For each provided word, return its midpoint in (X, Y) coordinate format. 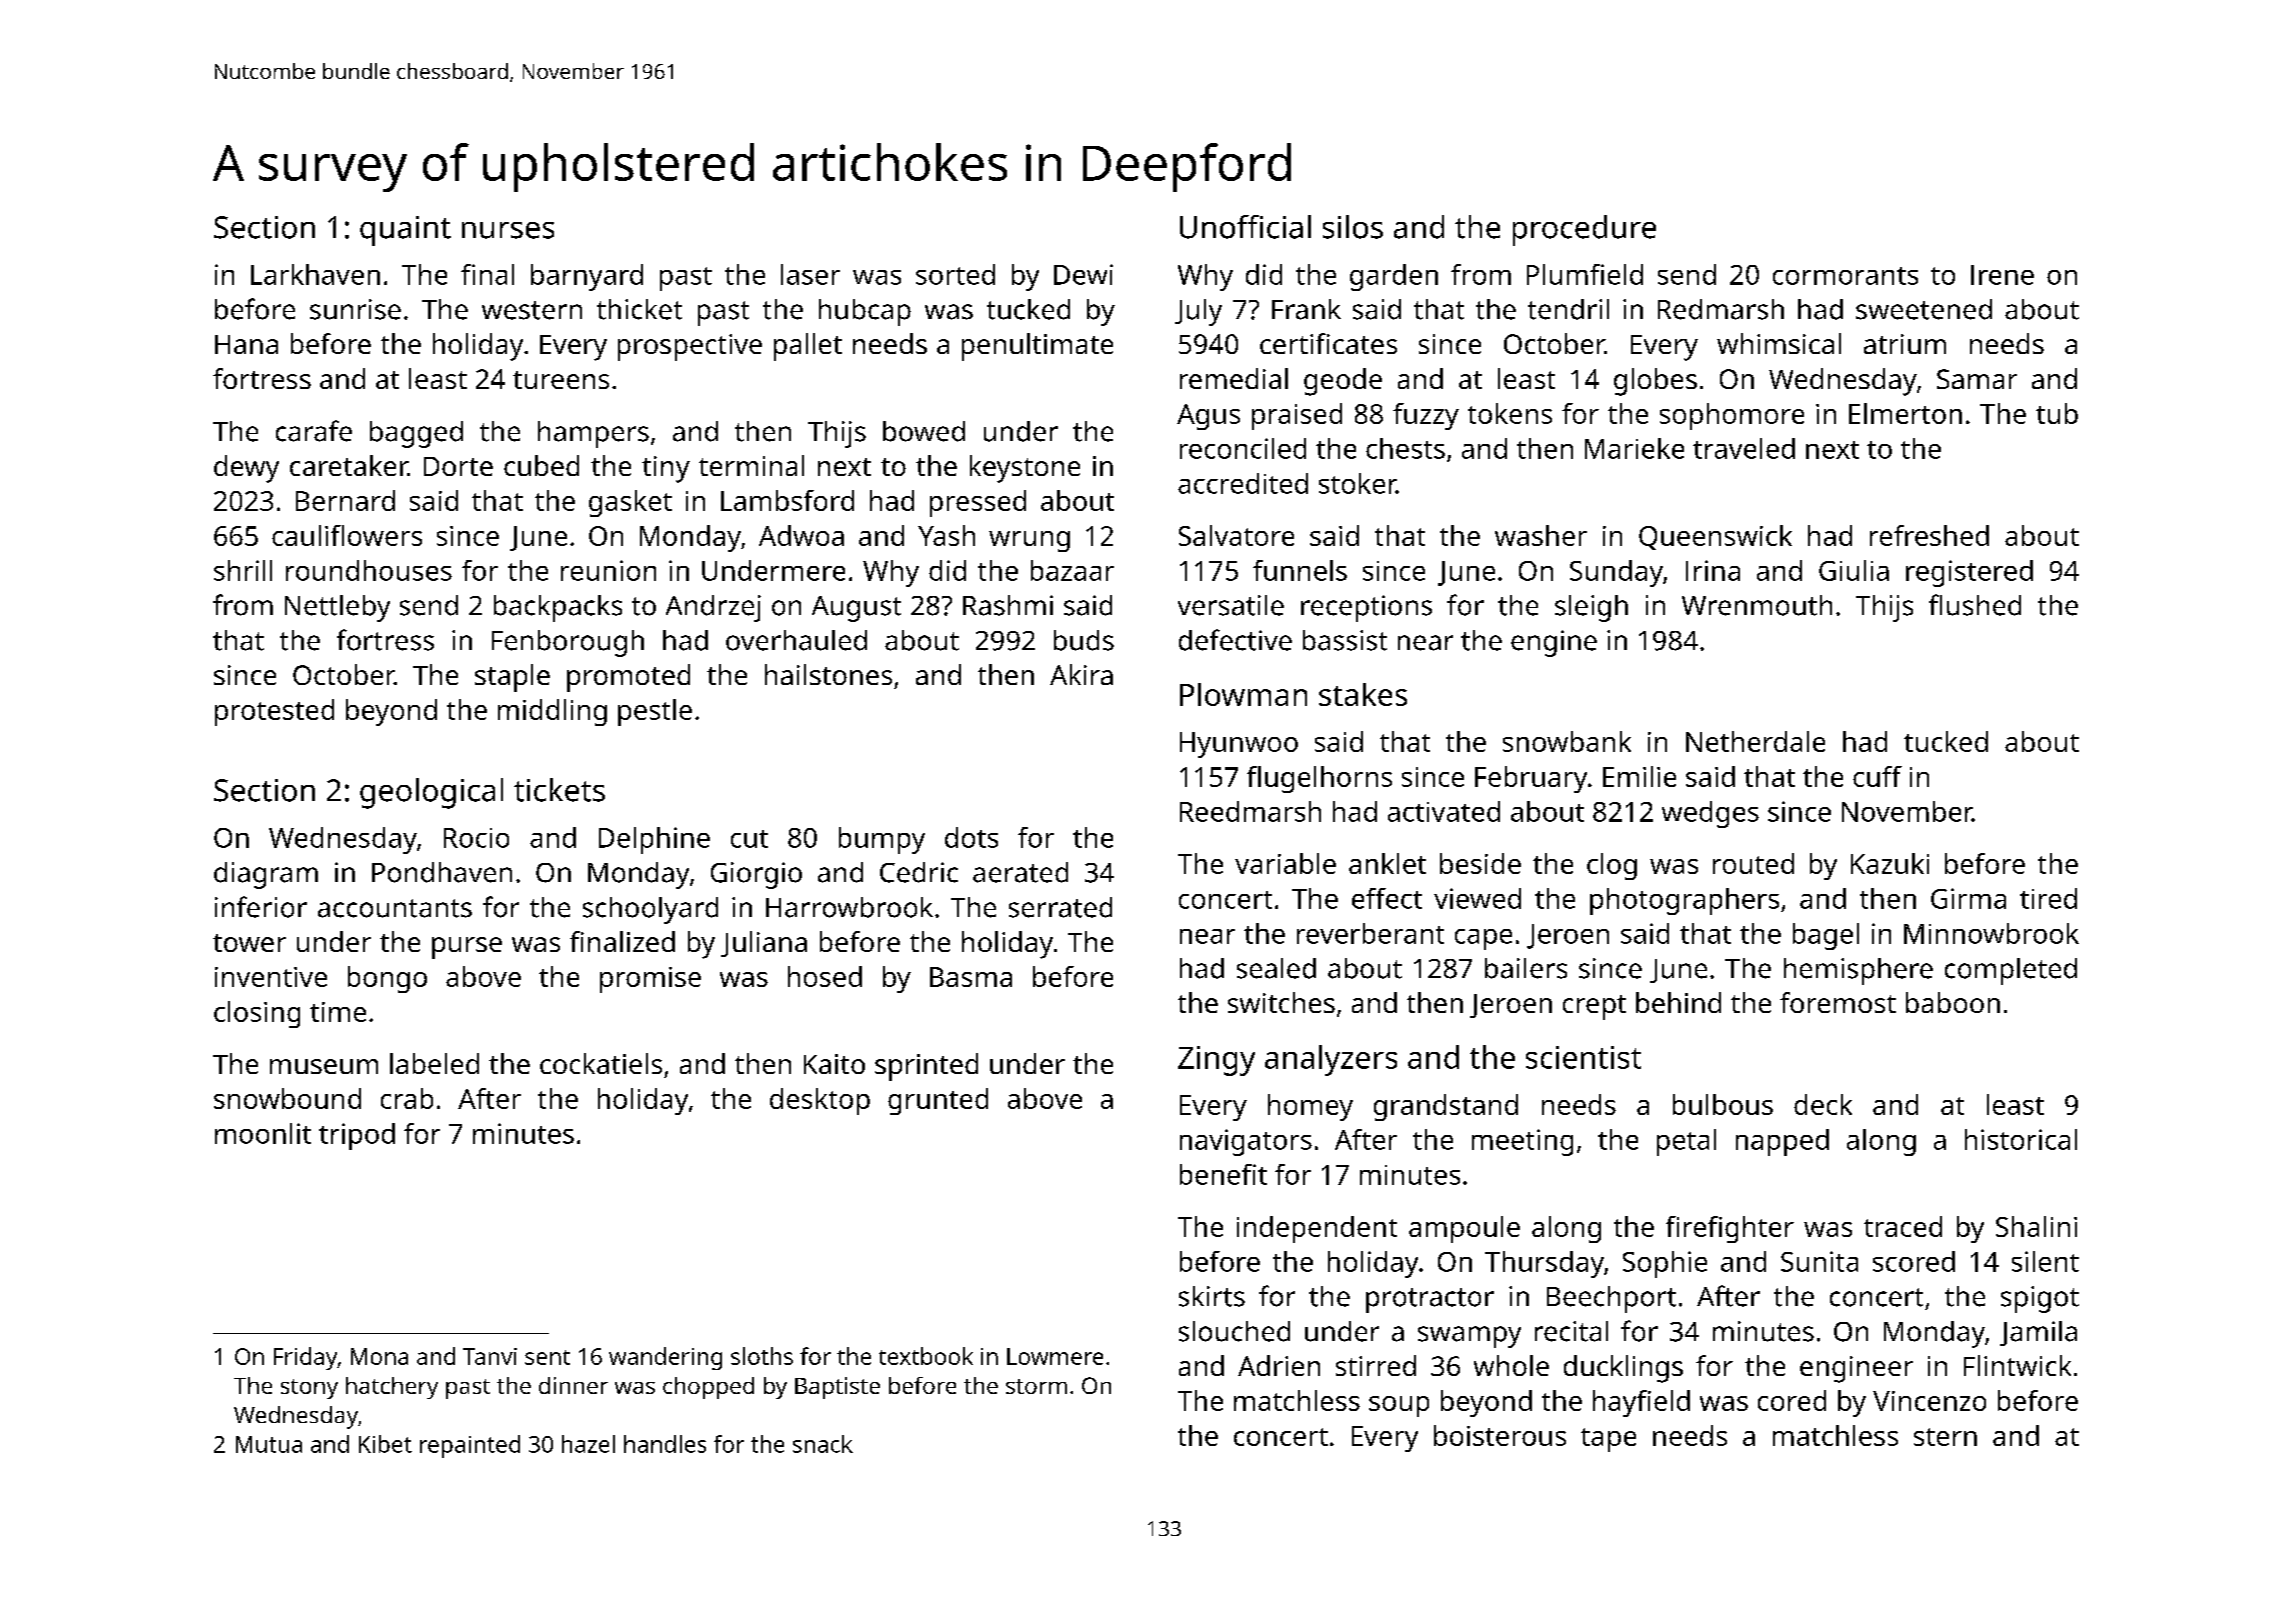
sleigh (1591, 608)
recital (1571, 1331)
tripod (357, 1136)
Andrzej (713, 608)
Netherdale (1755, 741)
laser (810, 274)
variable (1285, 863)
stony (309, 1389)
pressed (978, 503)
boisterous (1500, 1435)
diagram (266, 875)
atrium (1905, 344)
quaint (405, 231)
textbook (926, 1356)
